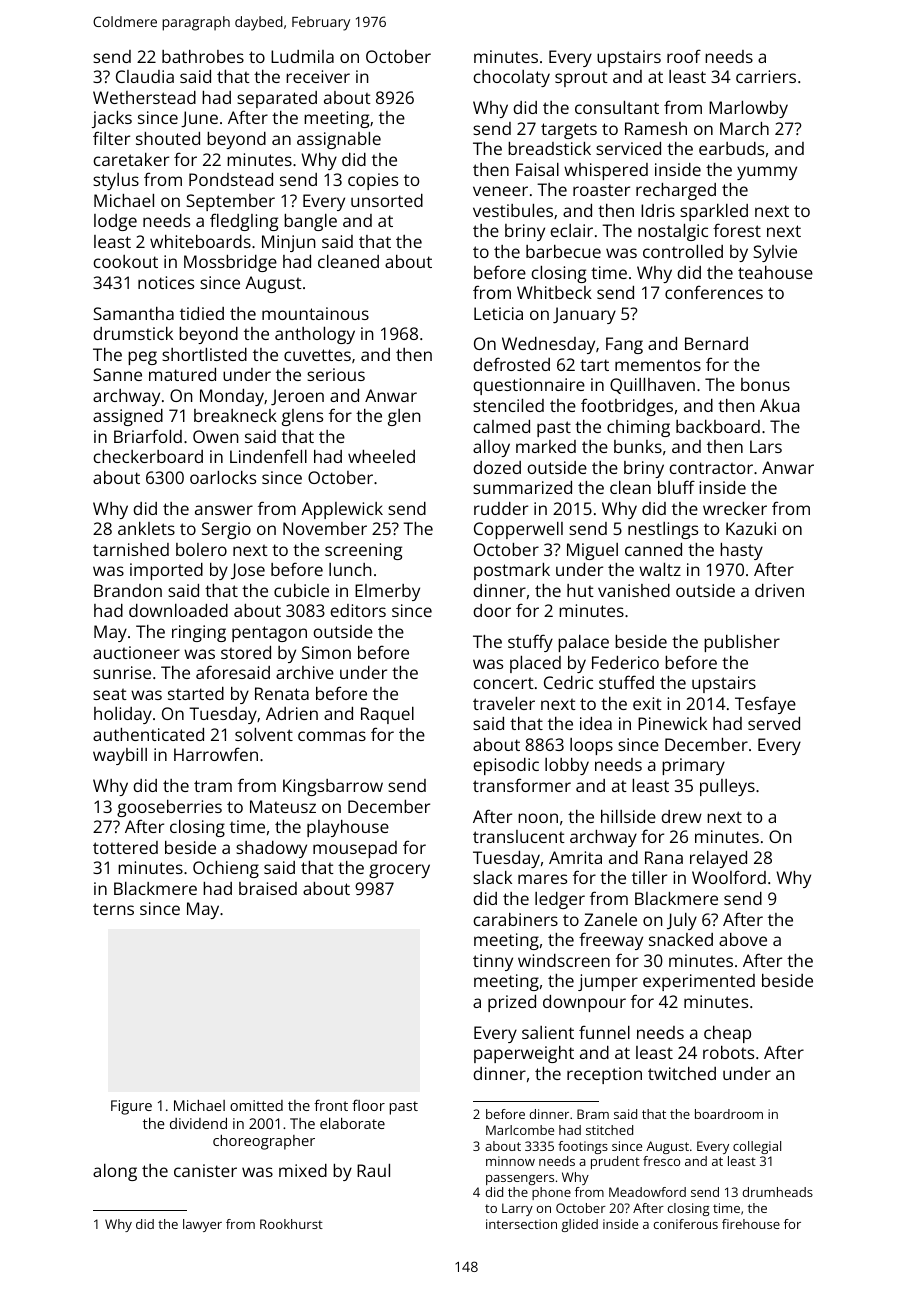  Describe the element at coordinates (232, 397) in the image. I see `Monday` at that location.
